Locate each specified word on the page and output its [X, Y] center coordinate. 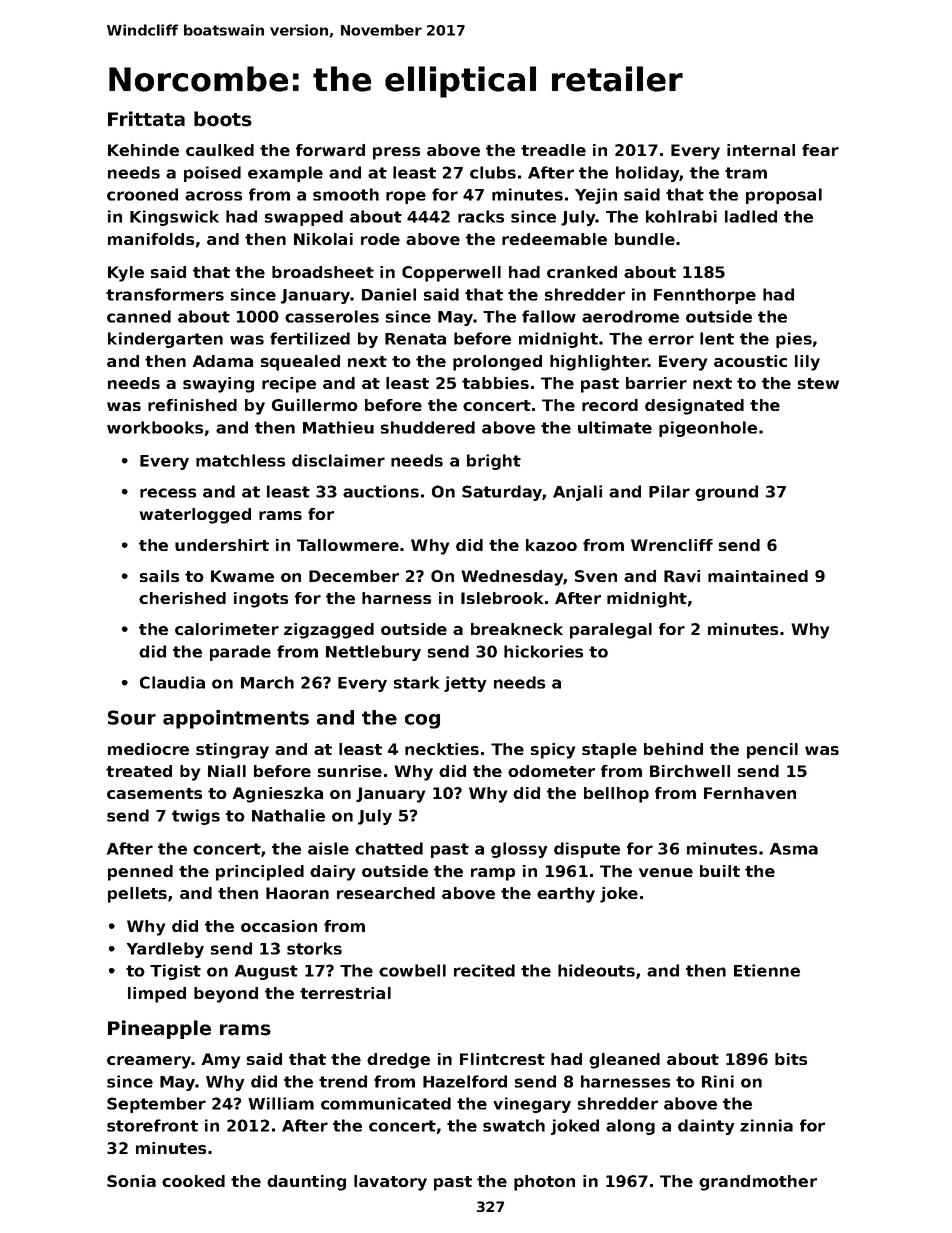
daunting [306, 1183]
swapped [304, 218]
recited [484, 970]
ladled [751, 216]
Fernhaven [750, 793]
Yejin [596, 196]
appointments [236, 719]
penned [140, 873]
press [396, 153]
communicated [386, 1103]
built [720, 871]
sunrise [350, 771]
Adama [222, 361]
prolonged [497, 363]
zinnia [766, 1125]
